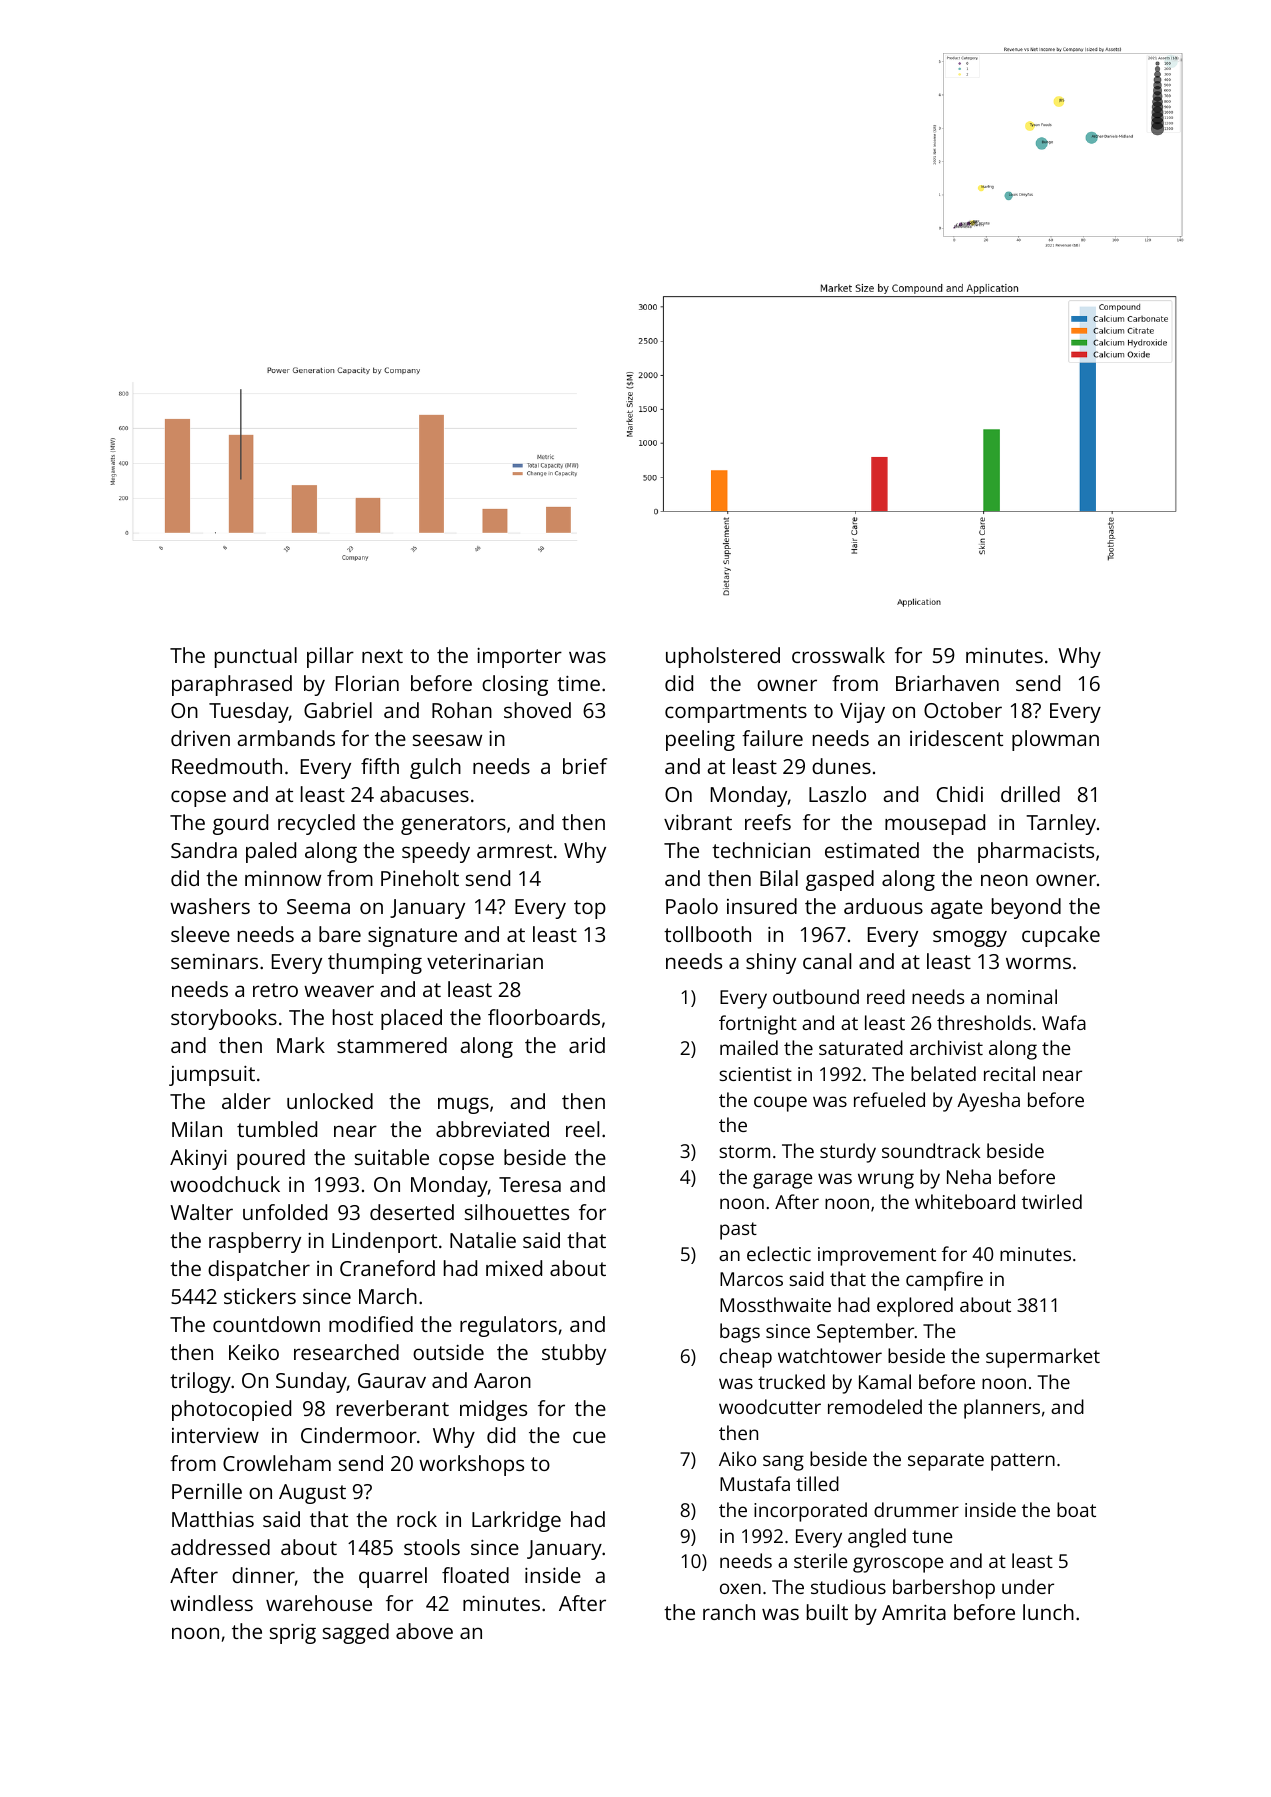  Describe the element at coordinates (212, 1076) in the screenshot. I see `jumpsuit` at that location.
